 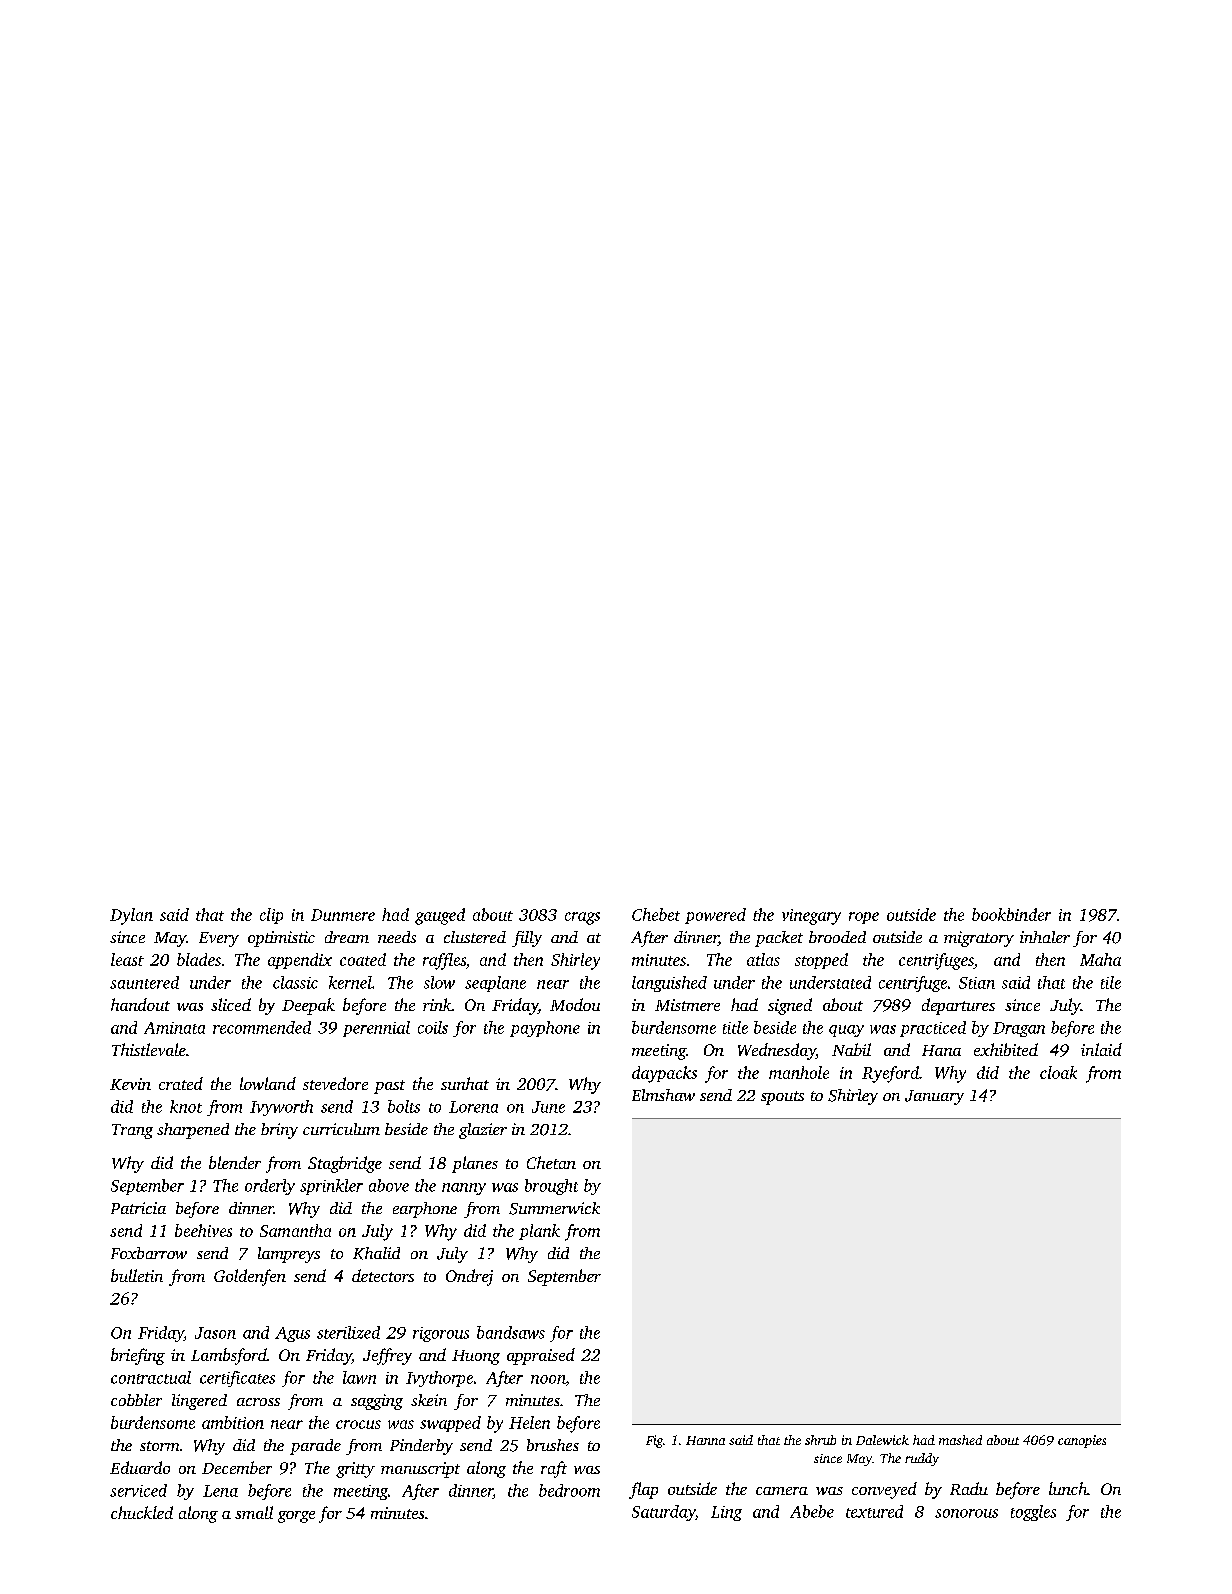 I want to click on Helen, so click(x=529, y=1422).
